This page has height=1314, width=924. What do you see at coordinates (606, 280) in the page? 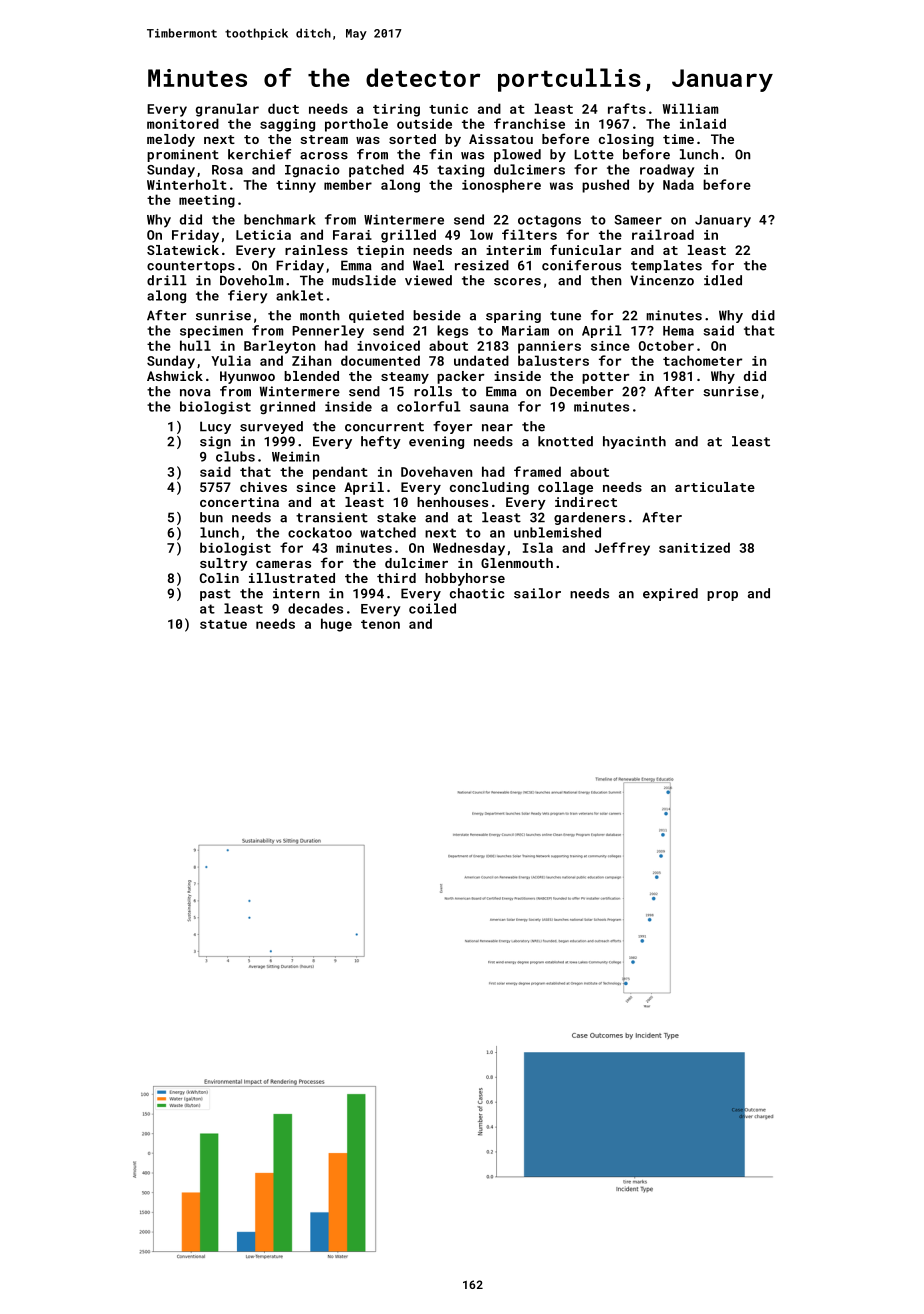
I see `then` at bounding box center [606, 280].
